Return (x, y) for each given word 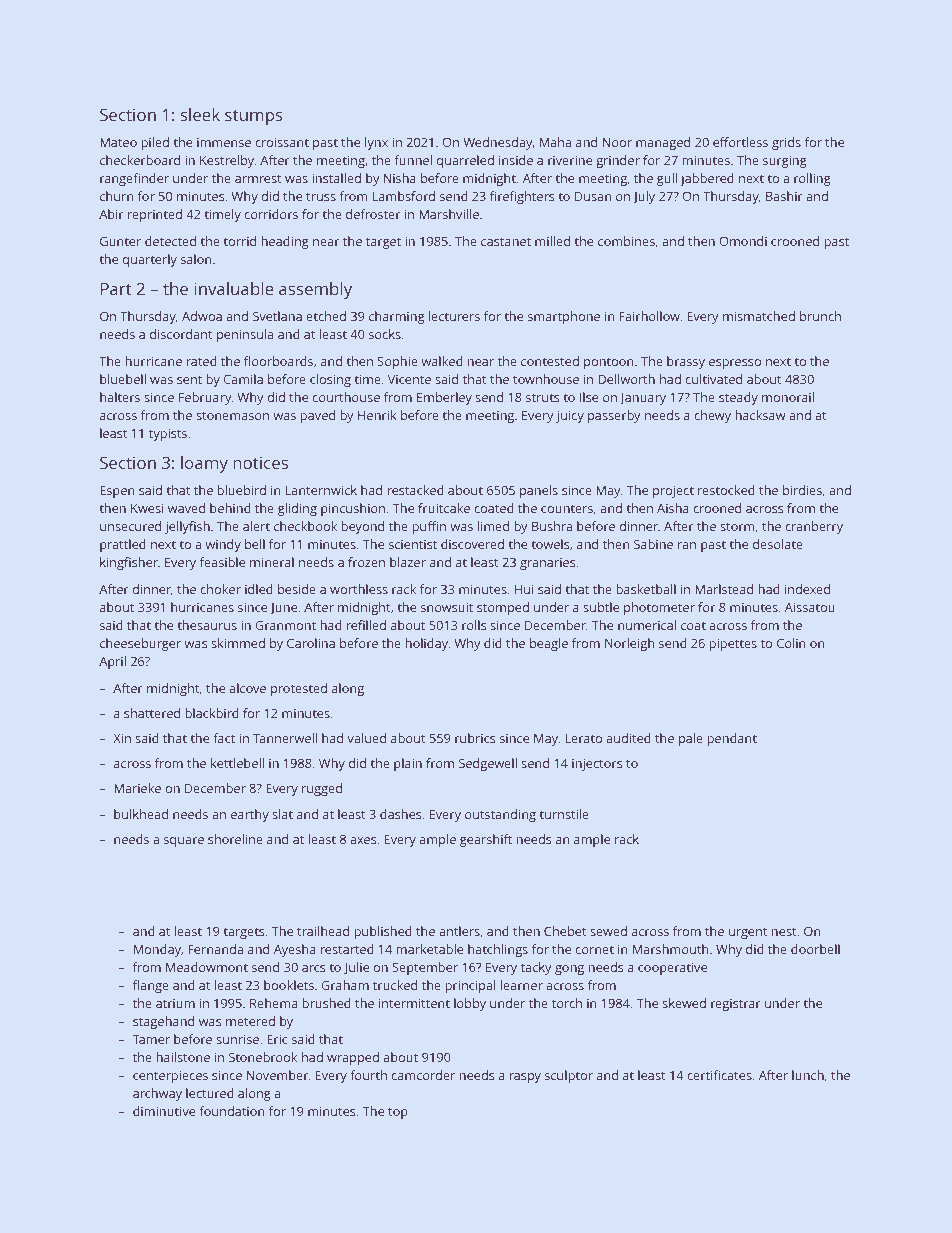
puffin (429, 527)
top (398, 1113)
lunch (808, 1075)
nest (784, 931)
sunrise (237, 1039)
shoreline (235, 839)
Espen (117, 491)
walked (442, 361)
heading (285, 242)
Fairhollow (649, 316)
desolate (778, 544)
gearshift (486, 840)
